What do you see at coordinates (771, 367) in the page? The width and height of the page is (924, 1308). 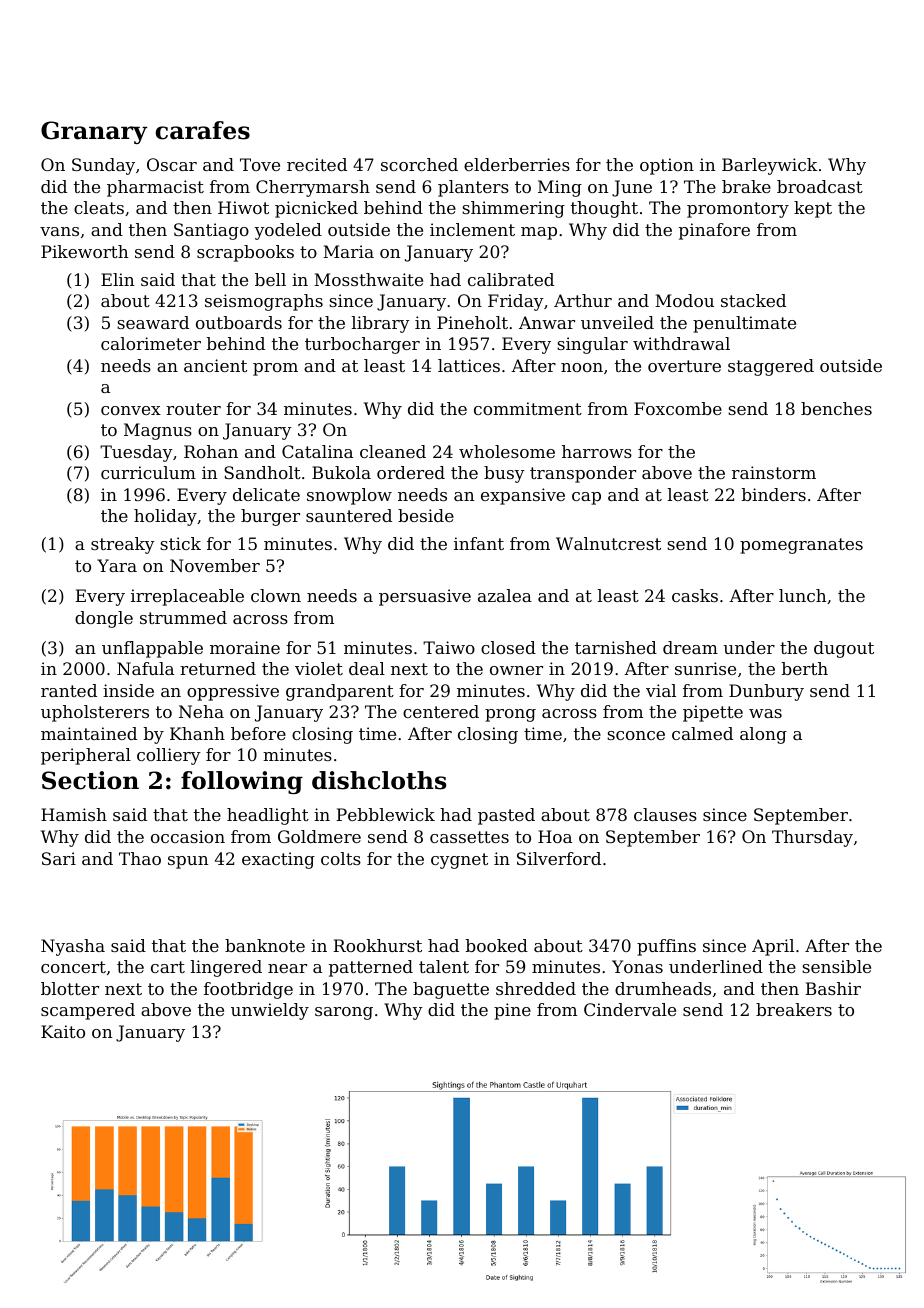 I see `staggered` at bounding box center [771, 367].
